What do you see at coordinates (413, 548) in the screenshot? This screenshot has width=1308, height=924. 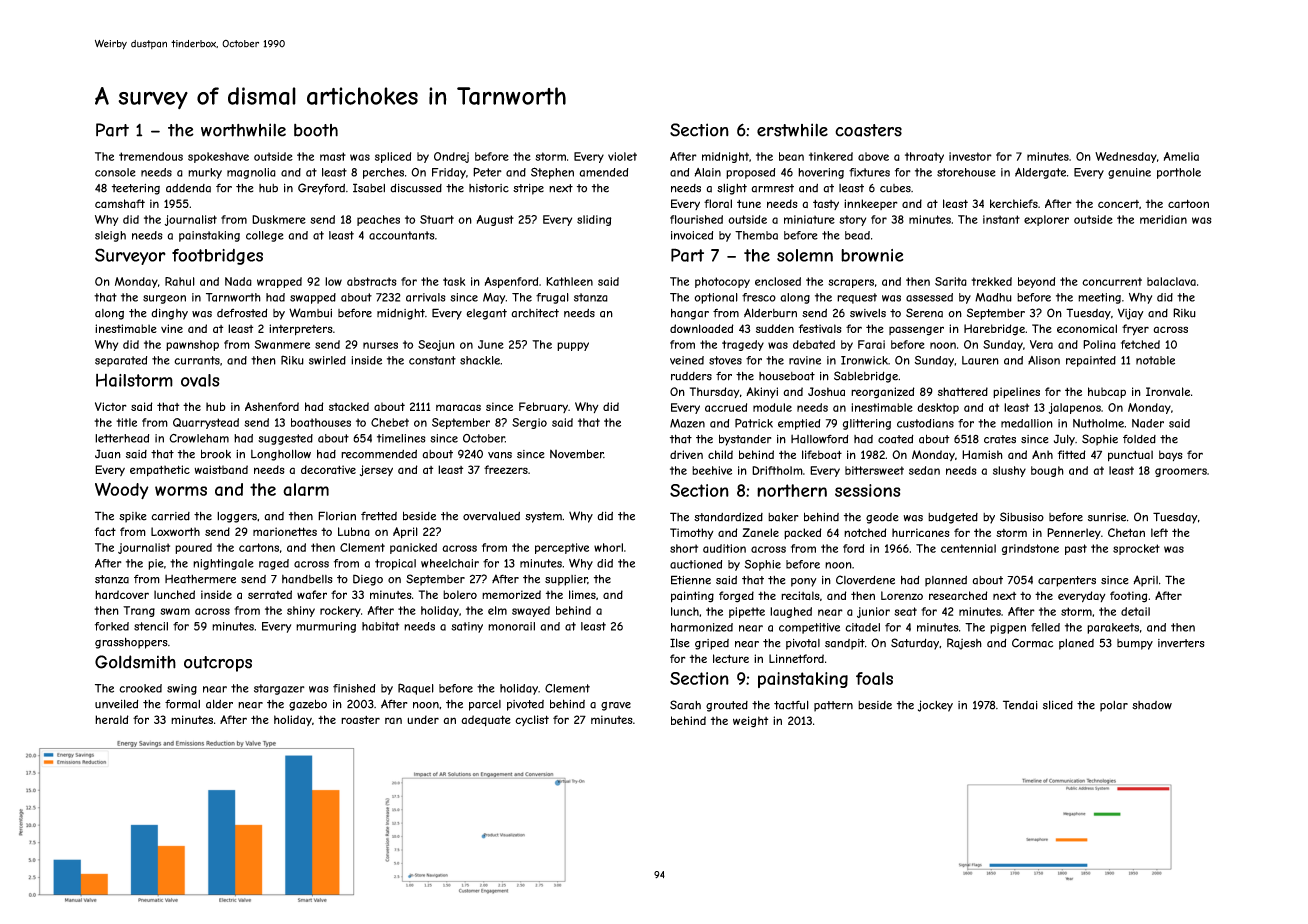 I see `panicked` at bounding box center [413, 548].
